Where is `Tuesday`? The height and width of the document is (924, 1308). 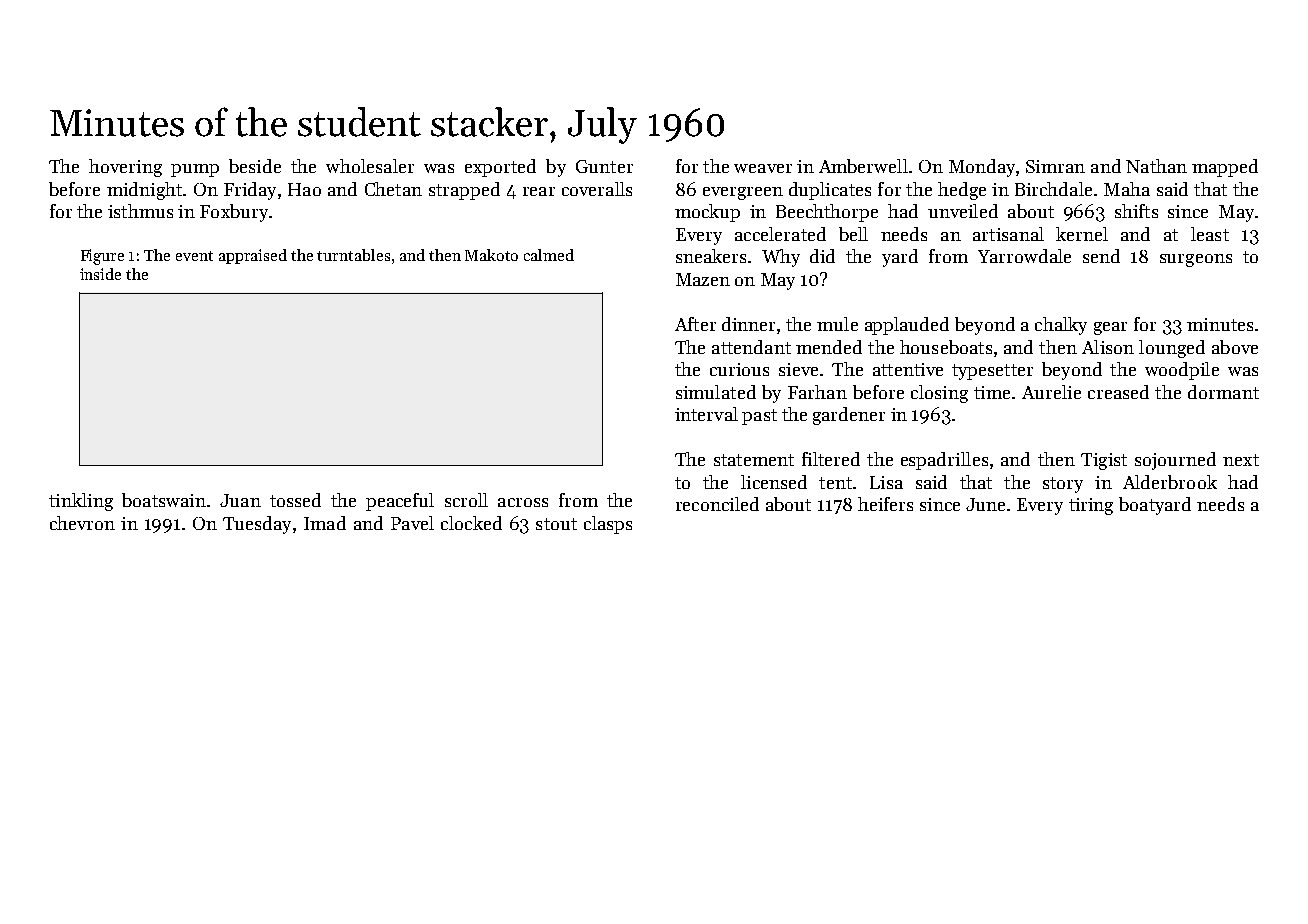 Tuesday is located at coordinates (257, 525).
